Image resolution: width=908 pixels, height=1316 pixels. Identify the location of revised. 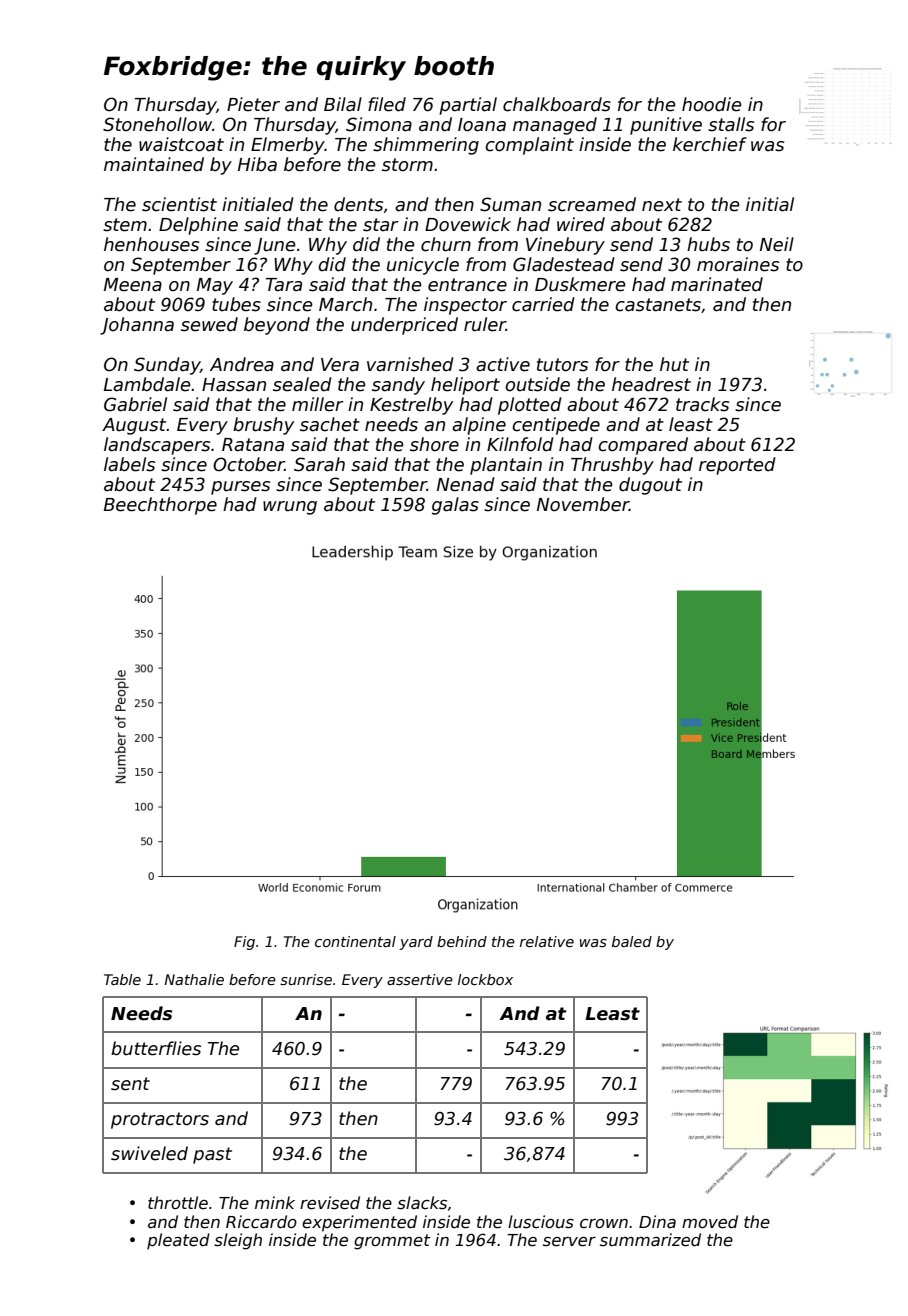
(330, 1203).
